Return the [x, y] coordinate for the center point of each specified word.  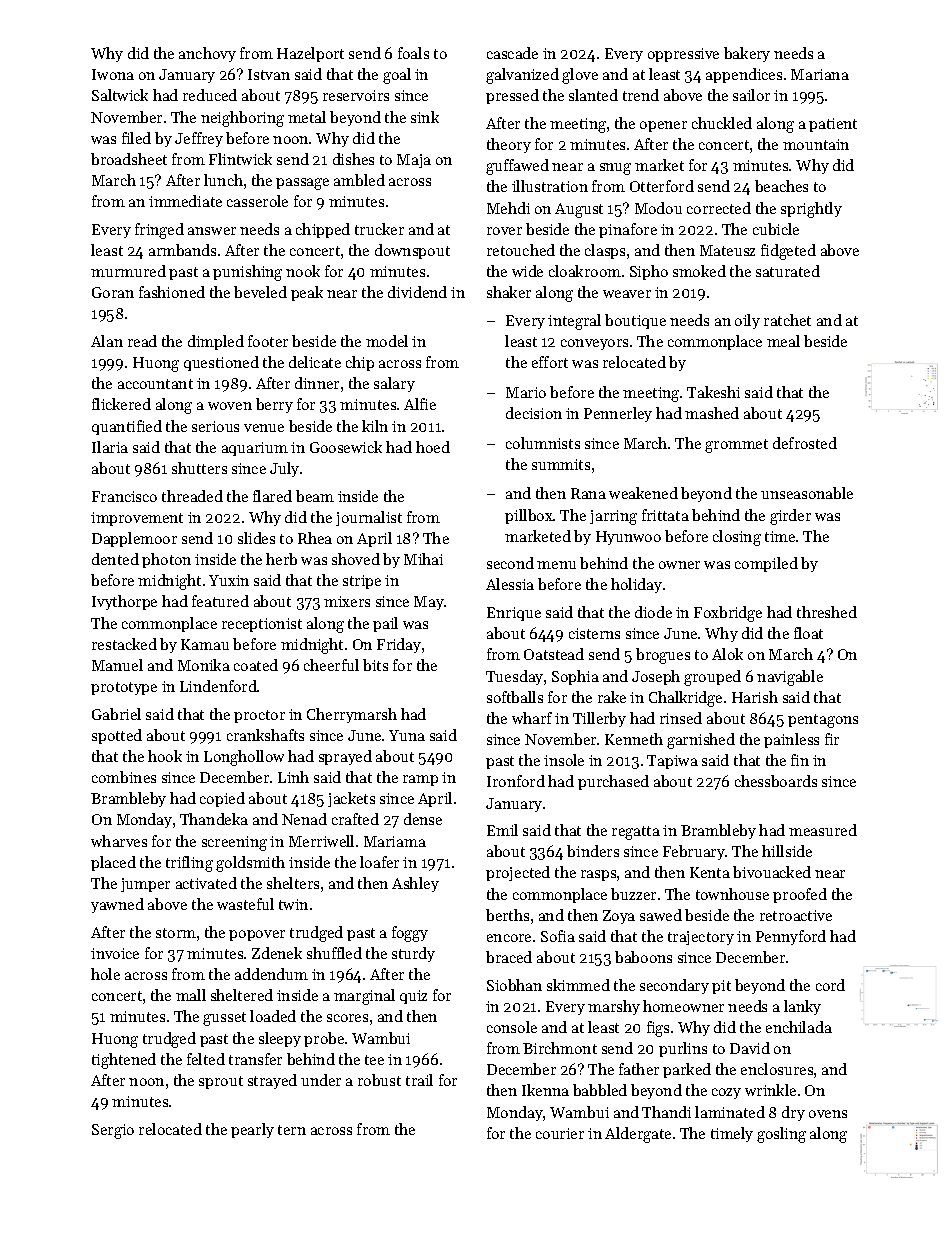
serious [215, 426]
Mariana [820, 74]
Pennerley [618, 414]
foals [413, 53]
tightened [124, 1061]
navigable [790, 678]
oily [747, 321]
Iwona [113, 74]
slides [256, 538]
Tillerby [599, 719]
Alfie [420, 404]
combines [124, 777]
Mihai [423, 559]
